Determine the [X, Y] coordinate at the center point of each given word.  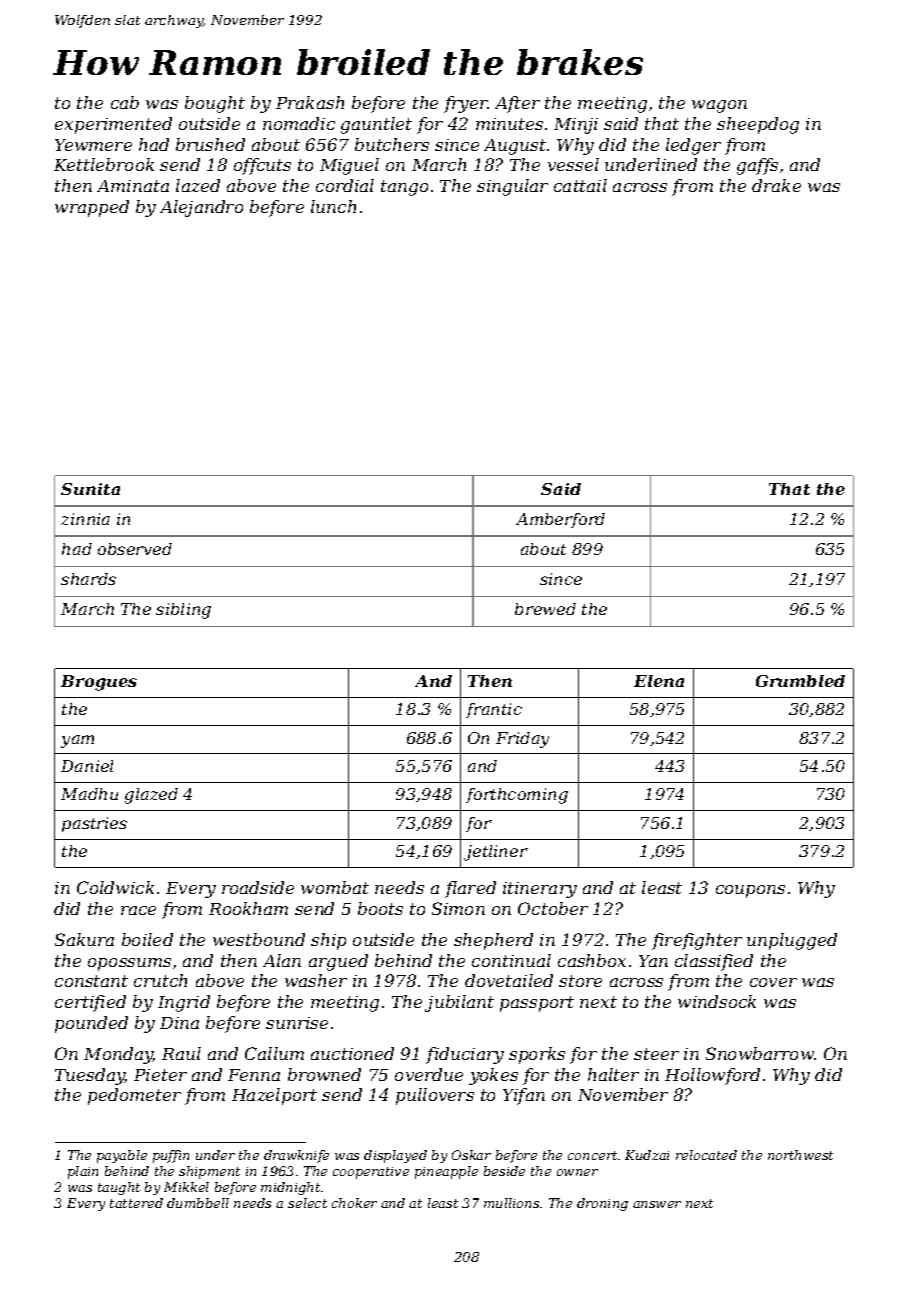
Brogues [99, 683]
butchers [392, 144]
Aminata [133, 186]
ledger [693, 146]
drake [776, 185]
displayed [395, 1156]
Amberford [560, 520]
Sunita [90, 489]
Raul [181, 1053]
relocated [706, 1155]
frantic [494, 710]
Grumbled [800, 681]
